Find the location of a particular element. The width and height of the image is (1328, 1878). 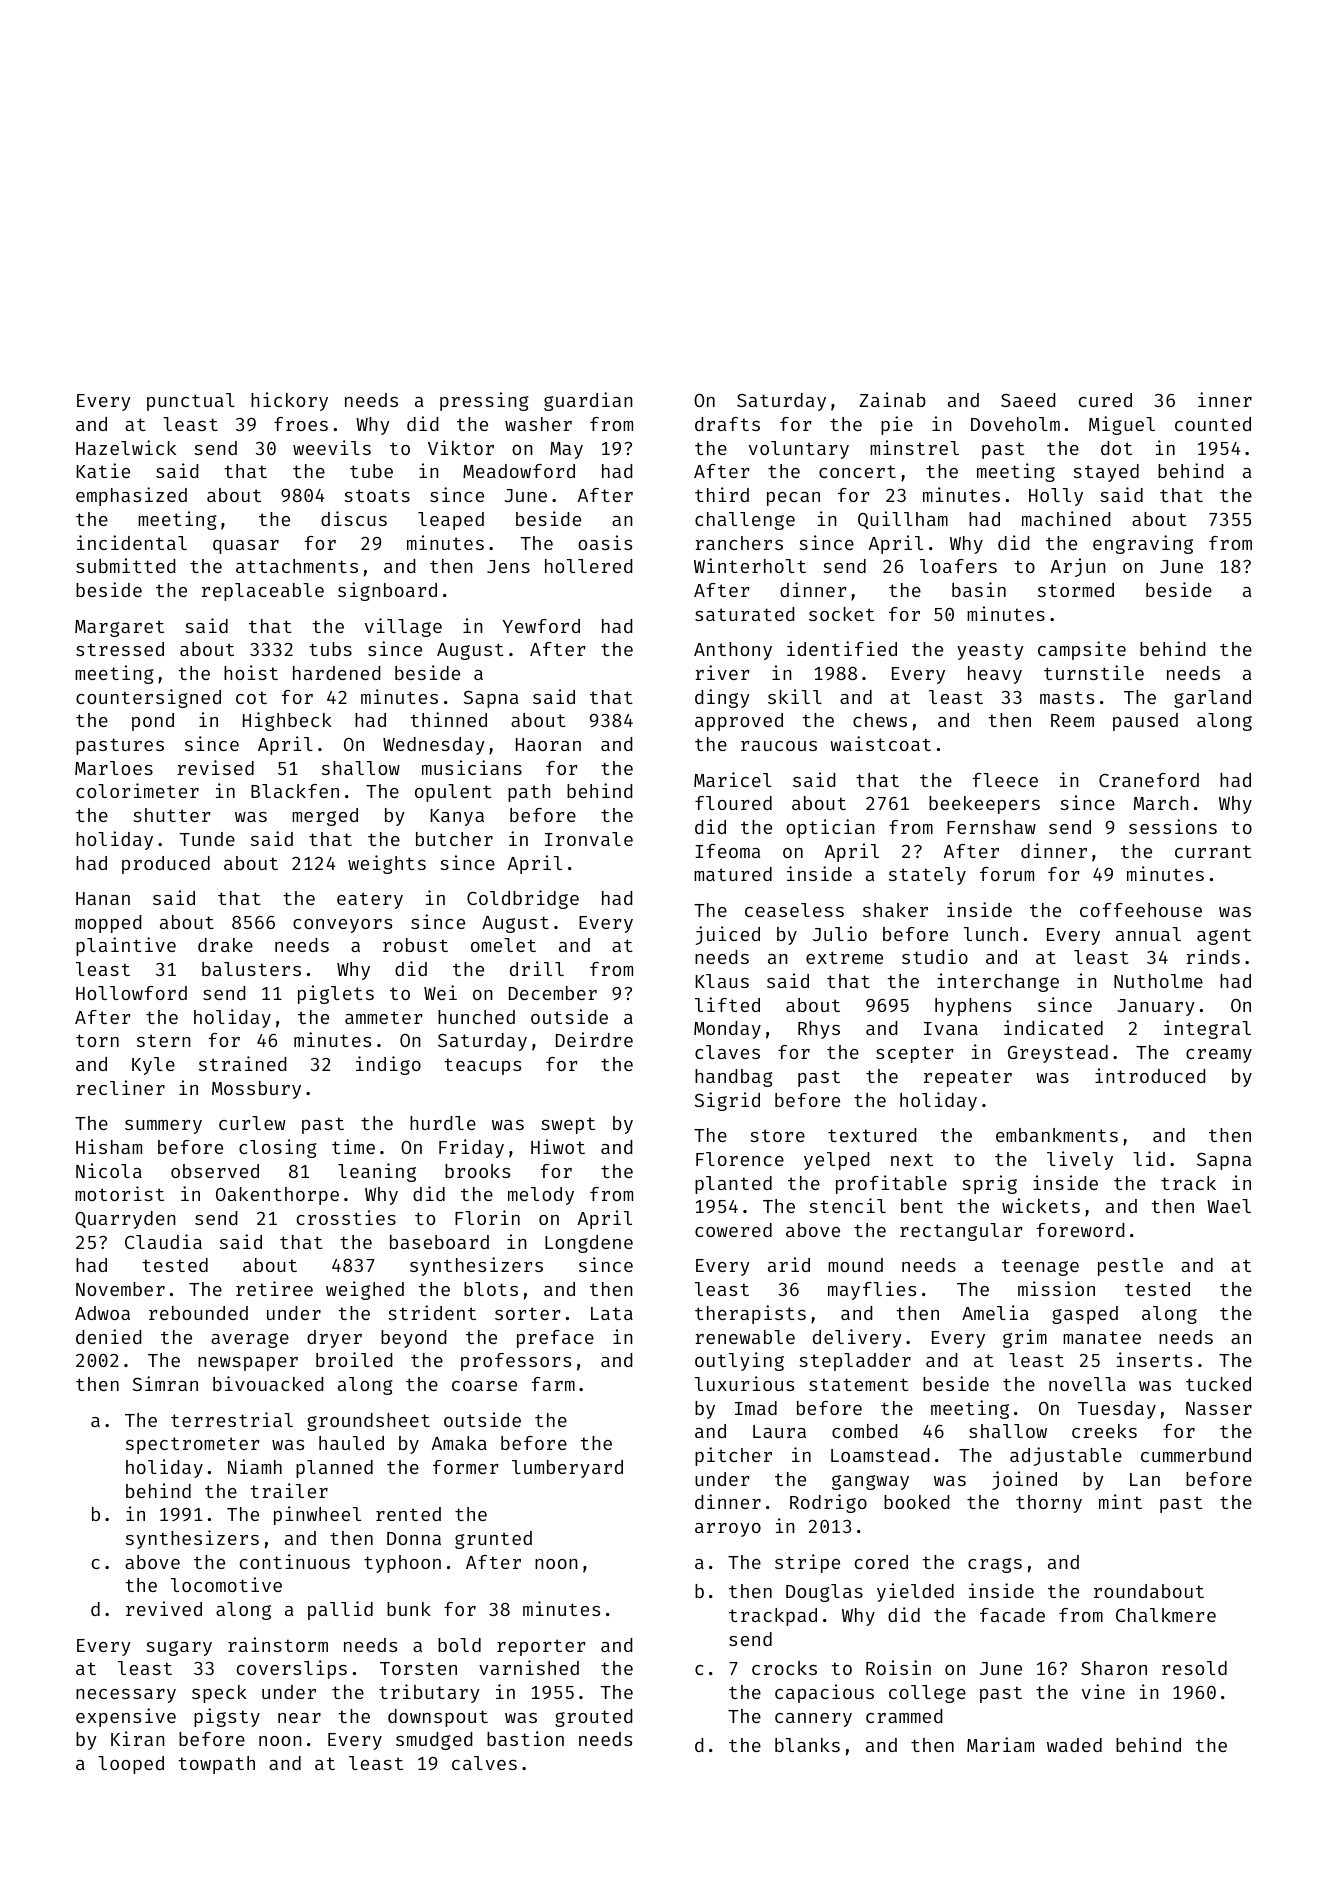

college is located at coordinates (927, 1694).
